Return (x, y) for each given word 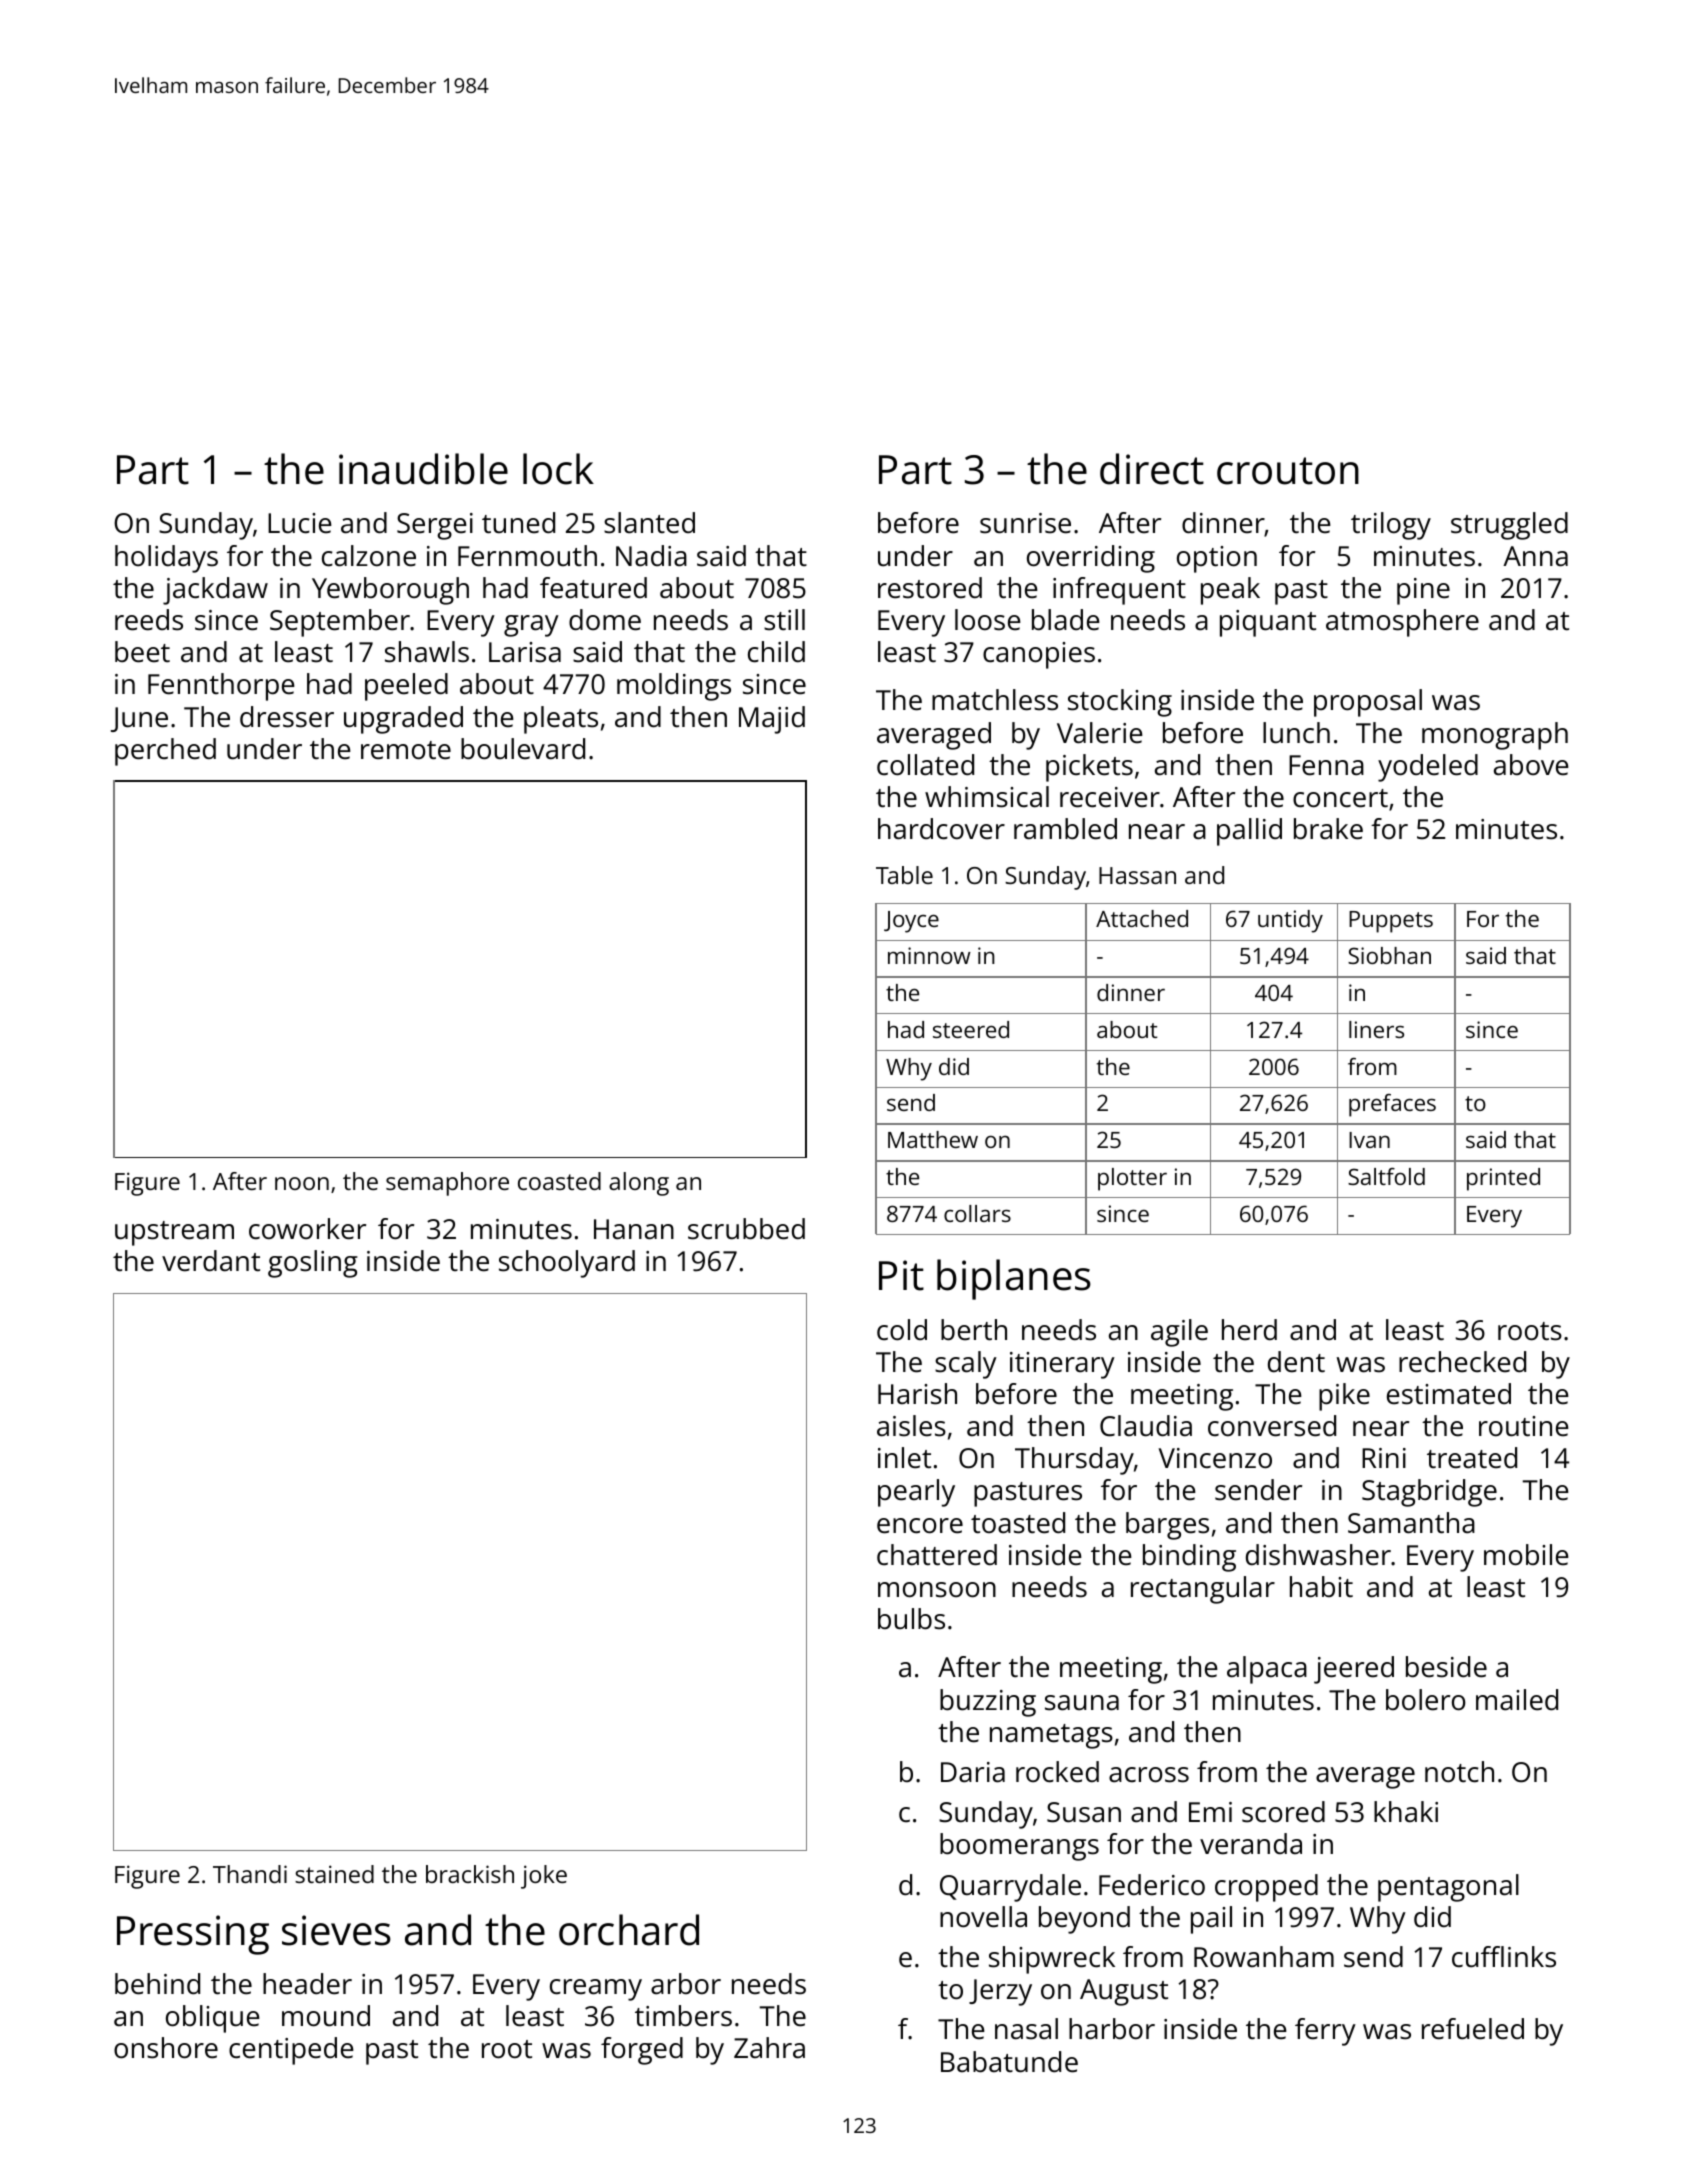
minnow (929, 955)
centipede (291, 2051)
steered (971, 1029)
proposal (1368, 703)
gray (531, 626)
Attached (1142, 918)
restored (930, 588)
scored (1283, 1812)
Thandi (250, 1874)
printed (1503, 1179)
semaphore (447, 1184)
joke (544, 1877)
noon (302, 1183)
